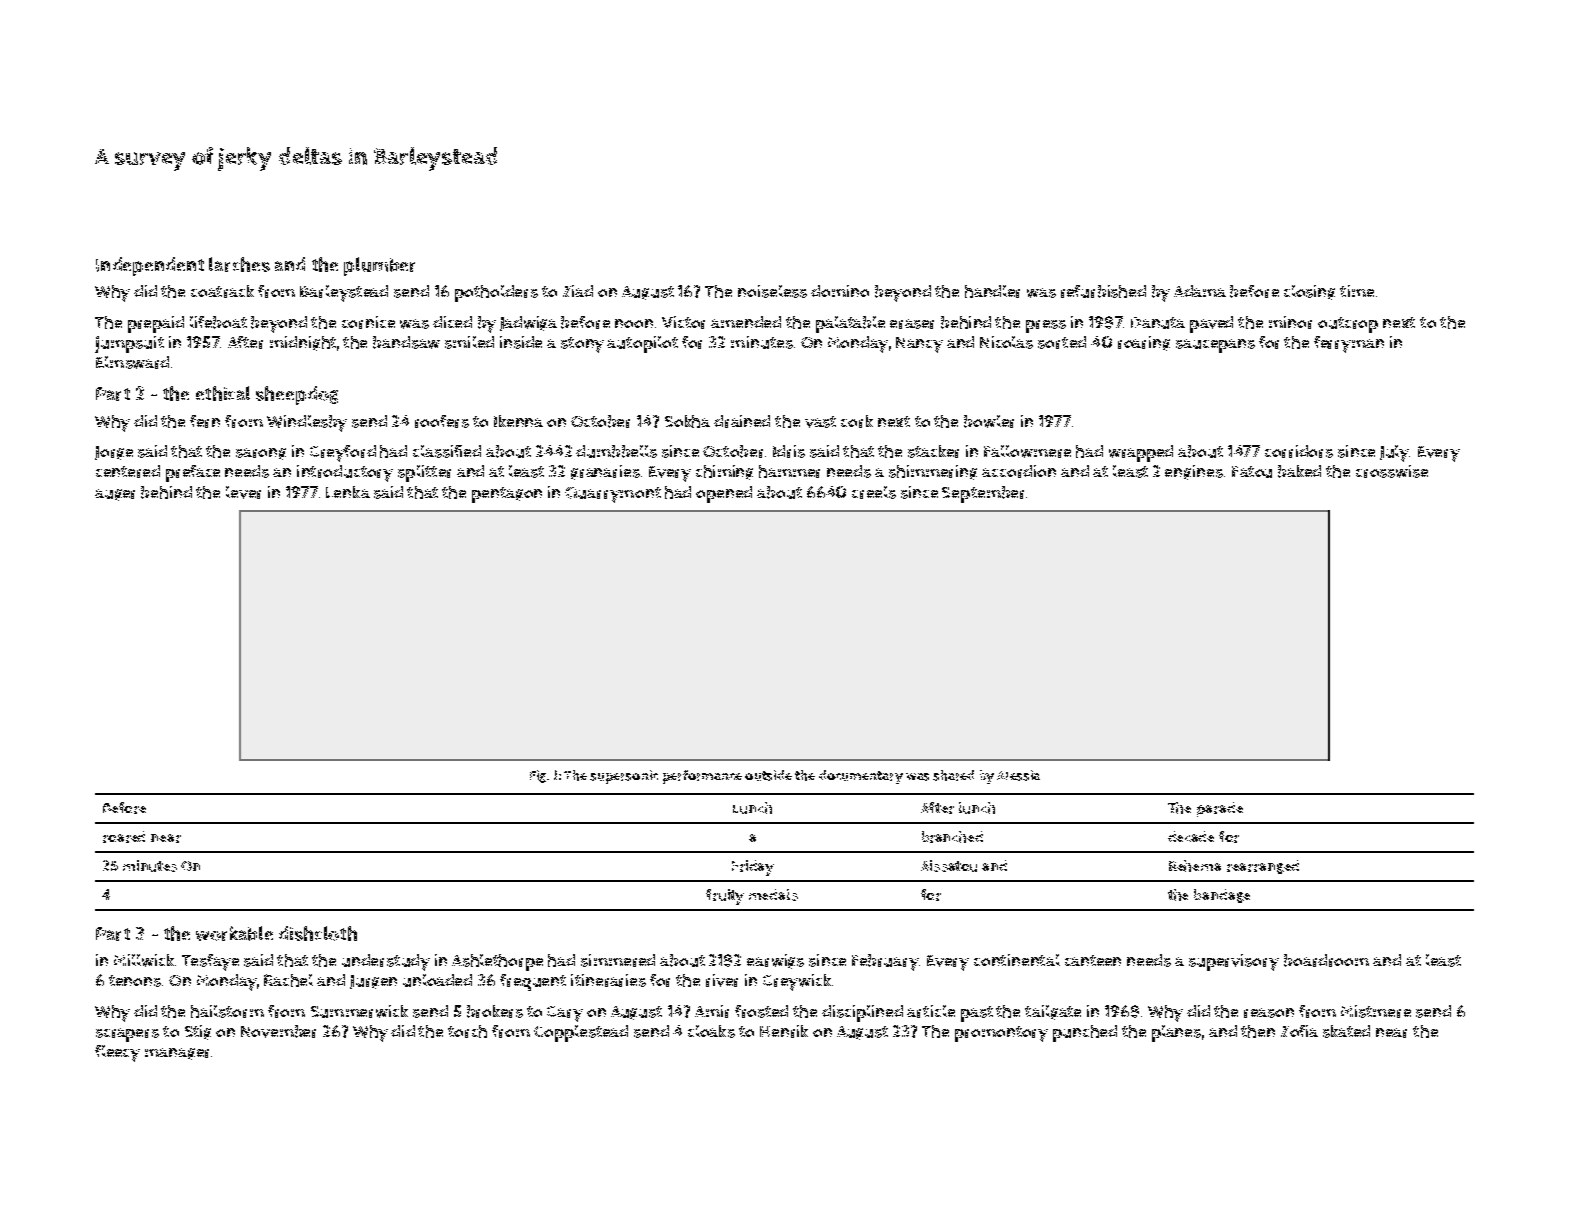 This page has width=1569, height=1213. Describe the element at coordinates (129, 344) in the page. I see `jumpsuit` at that location.
